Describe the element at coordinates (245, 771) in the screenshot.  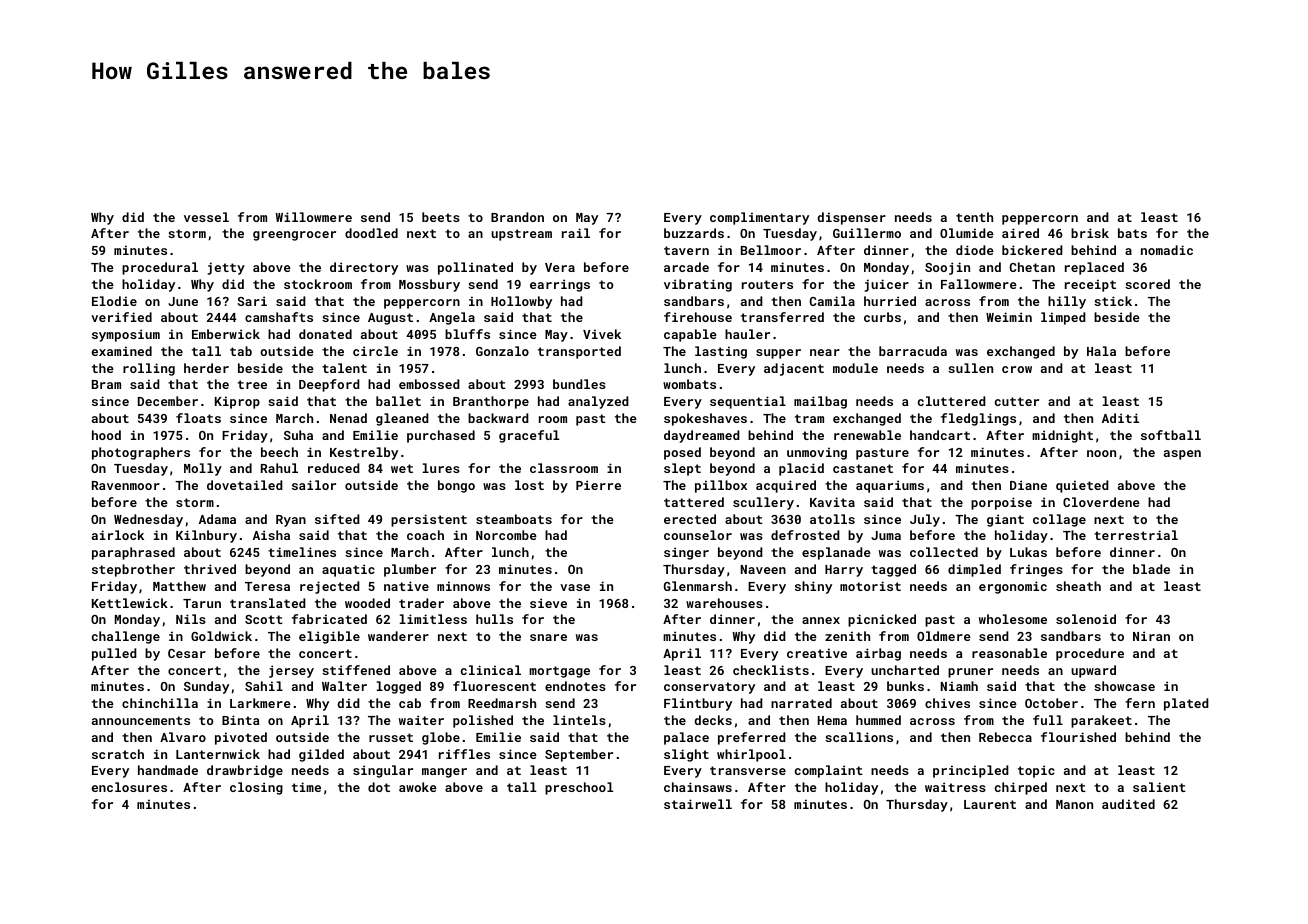
I see `drawbridge` at that location.
